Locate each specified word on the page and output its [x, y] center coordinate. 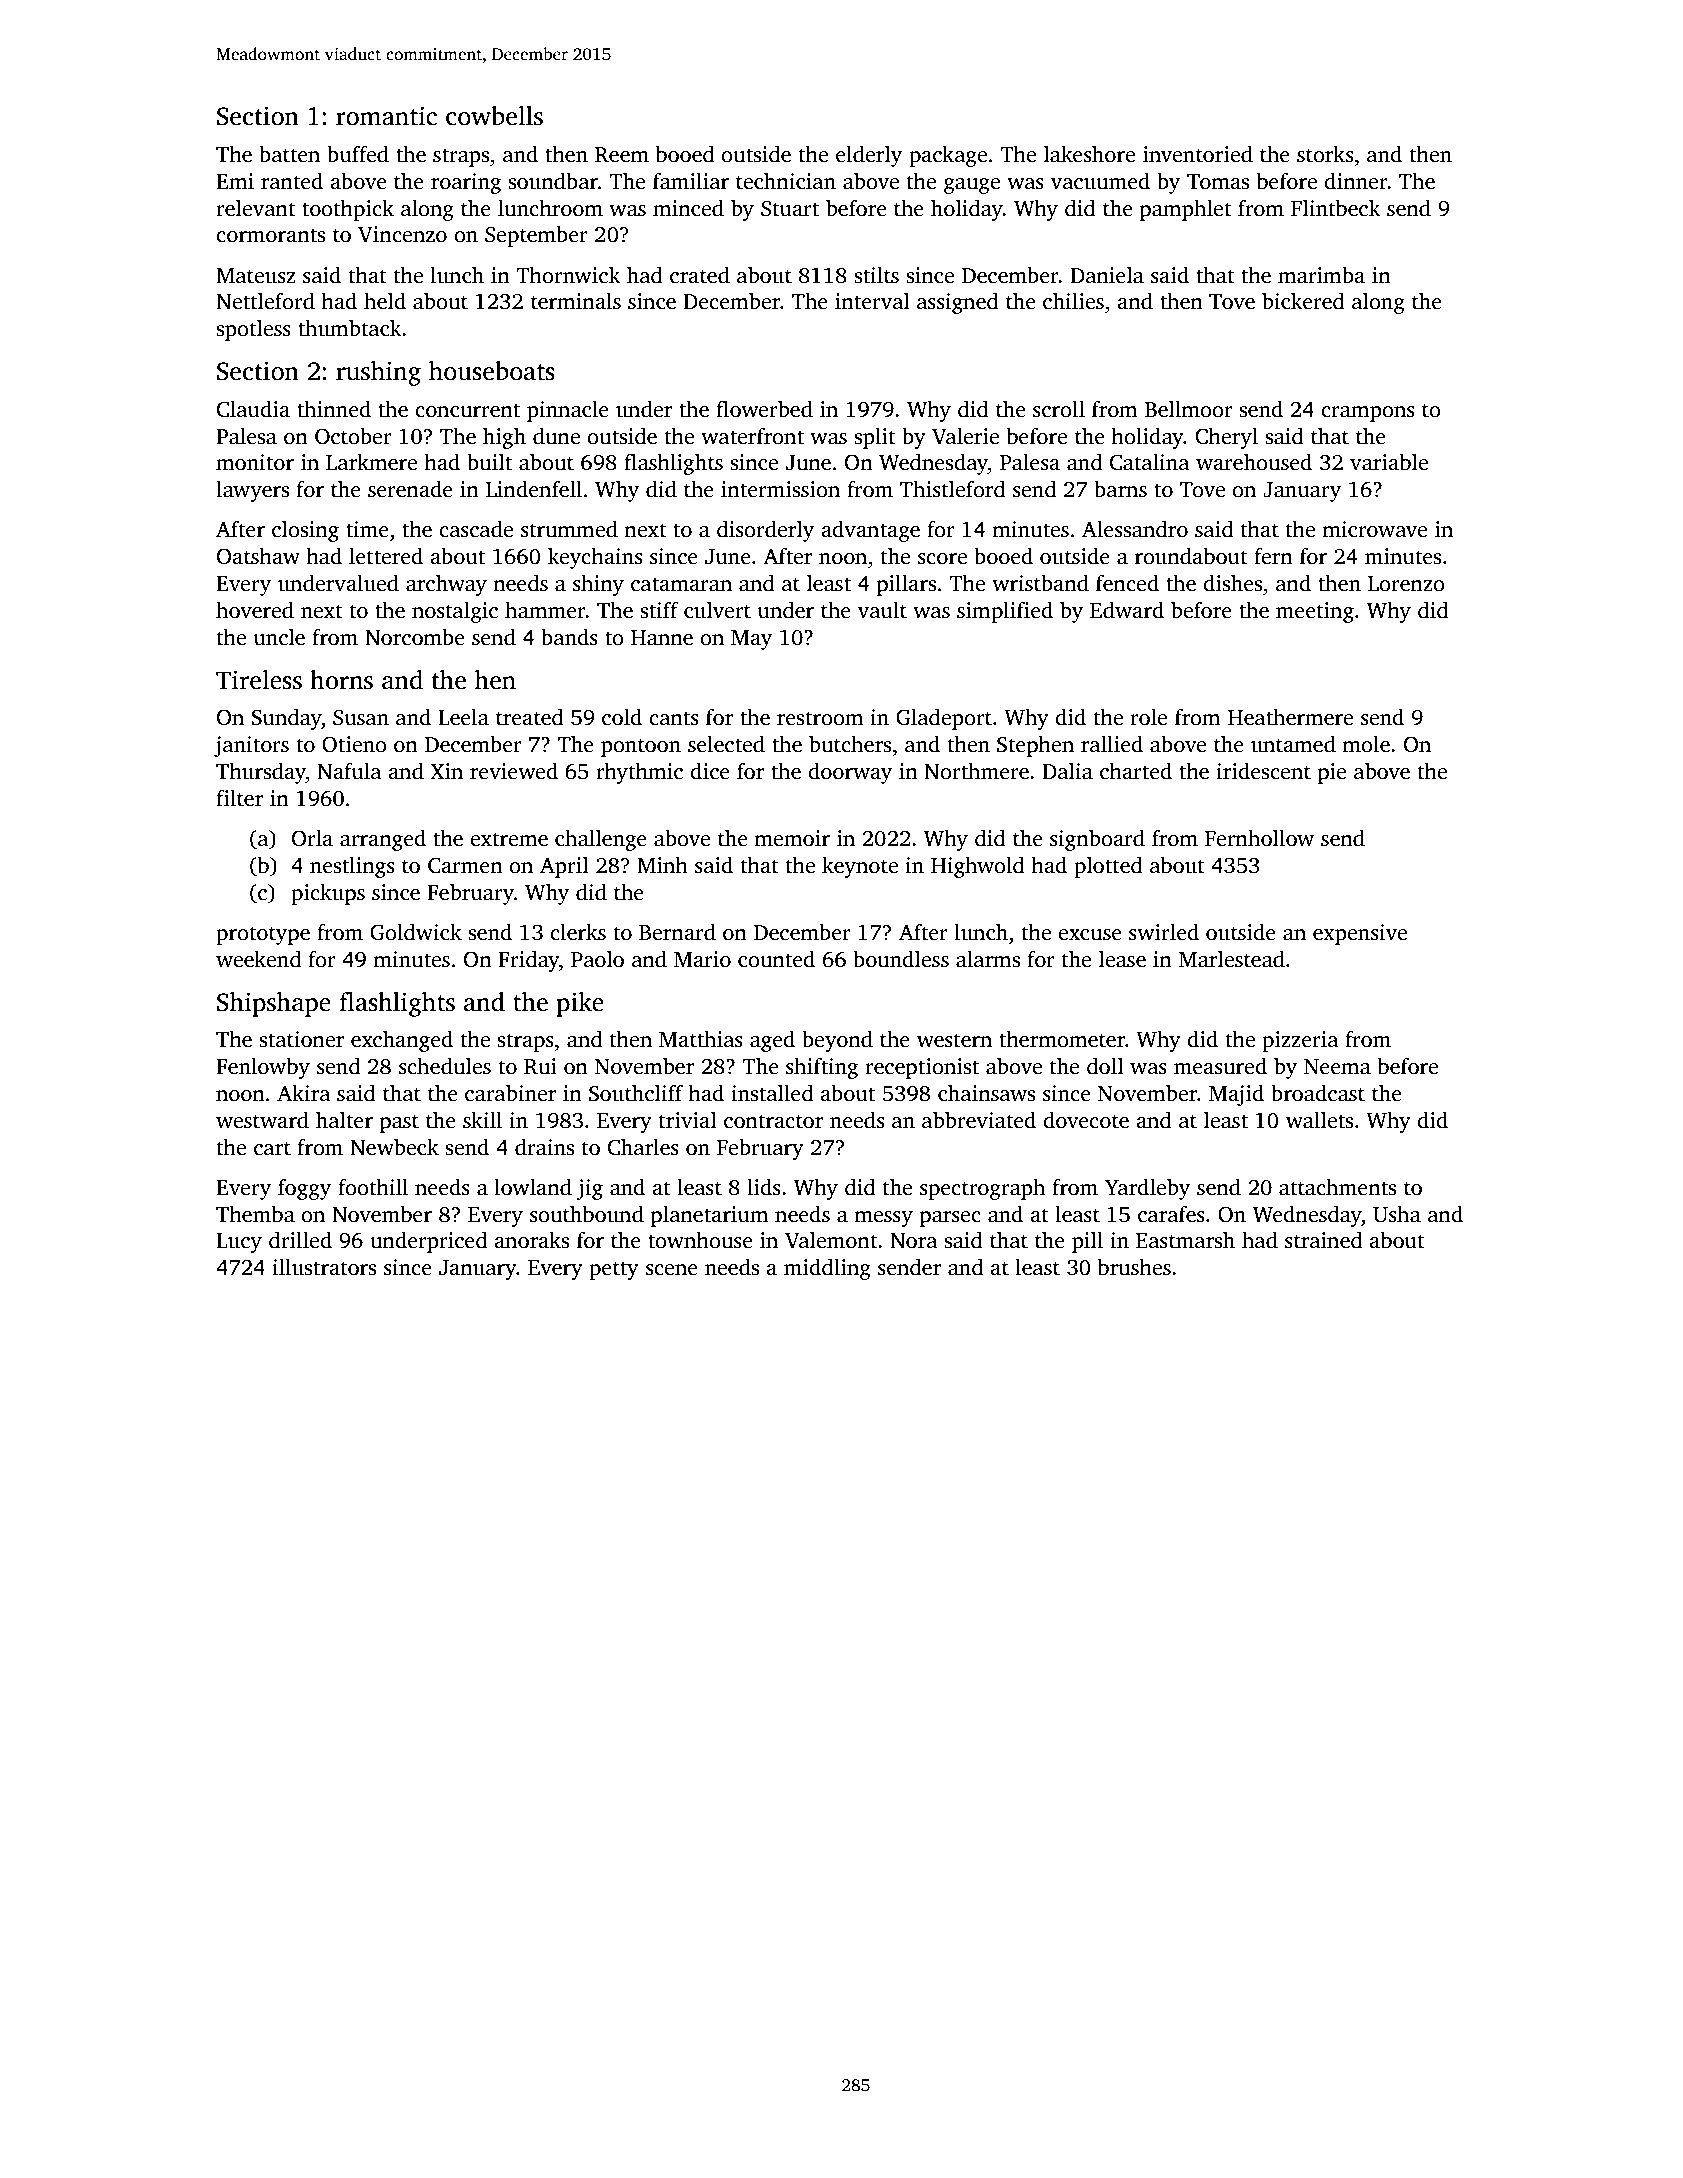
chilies [1073, 301]
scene [672, 1270]
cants [674, 718]
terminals [576, 301]
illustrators [324, 1267]
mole [1366, 744]
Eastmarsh [1185, 1240]
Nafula [349, 771]
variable [1389, 462]
